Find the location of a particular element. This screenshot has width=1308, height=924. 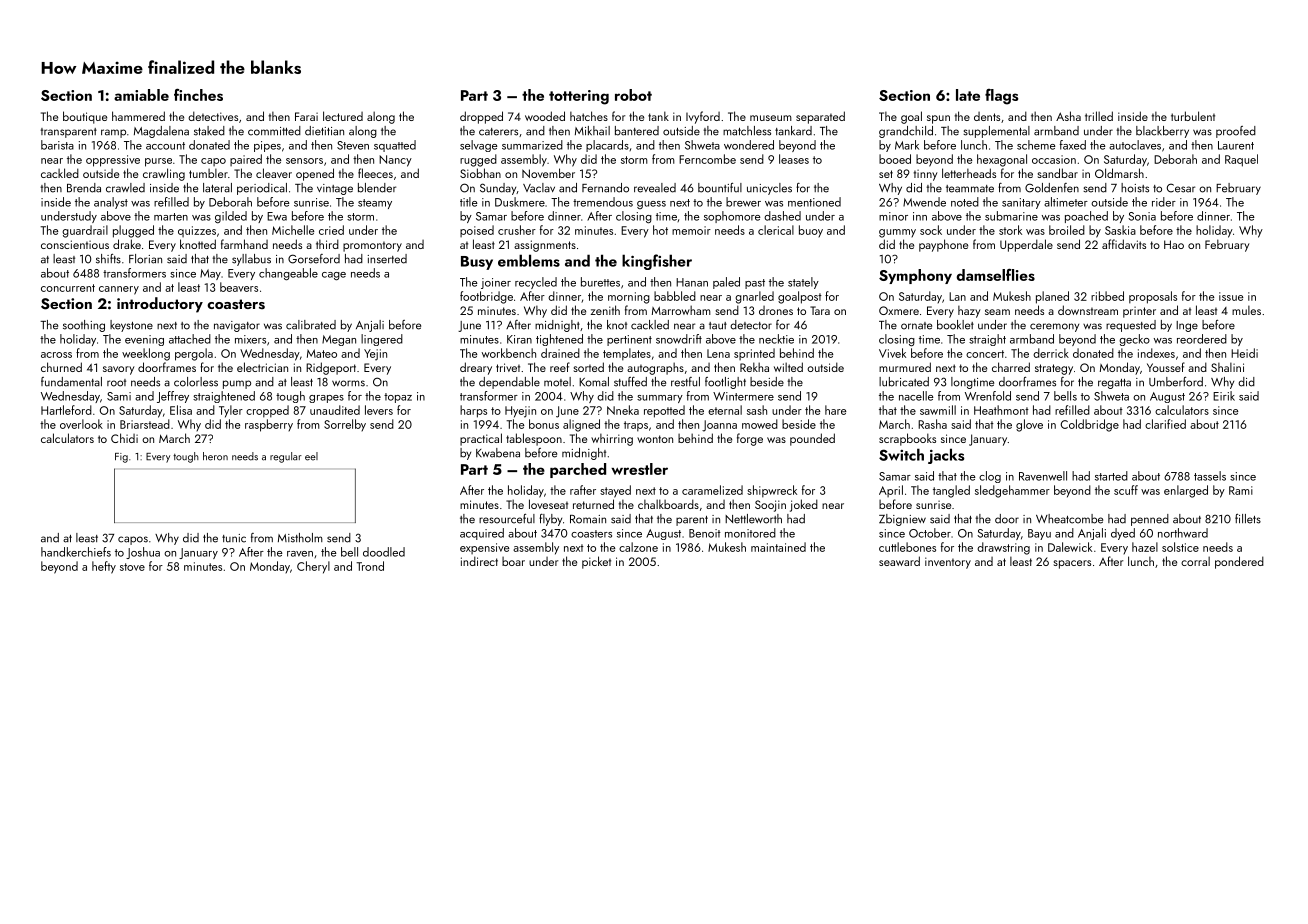

calibrated is located at coordinates (311, 325).
